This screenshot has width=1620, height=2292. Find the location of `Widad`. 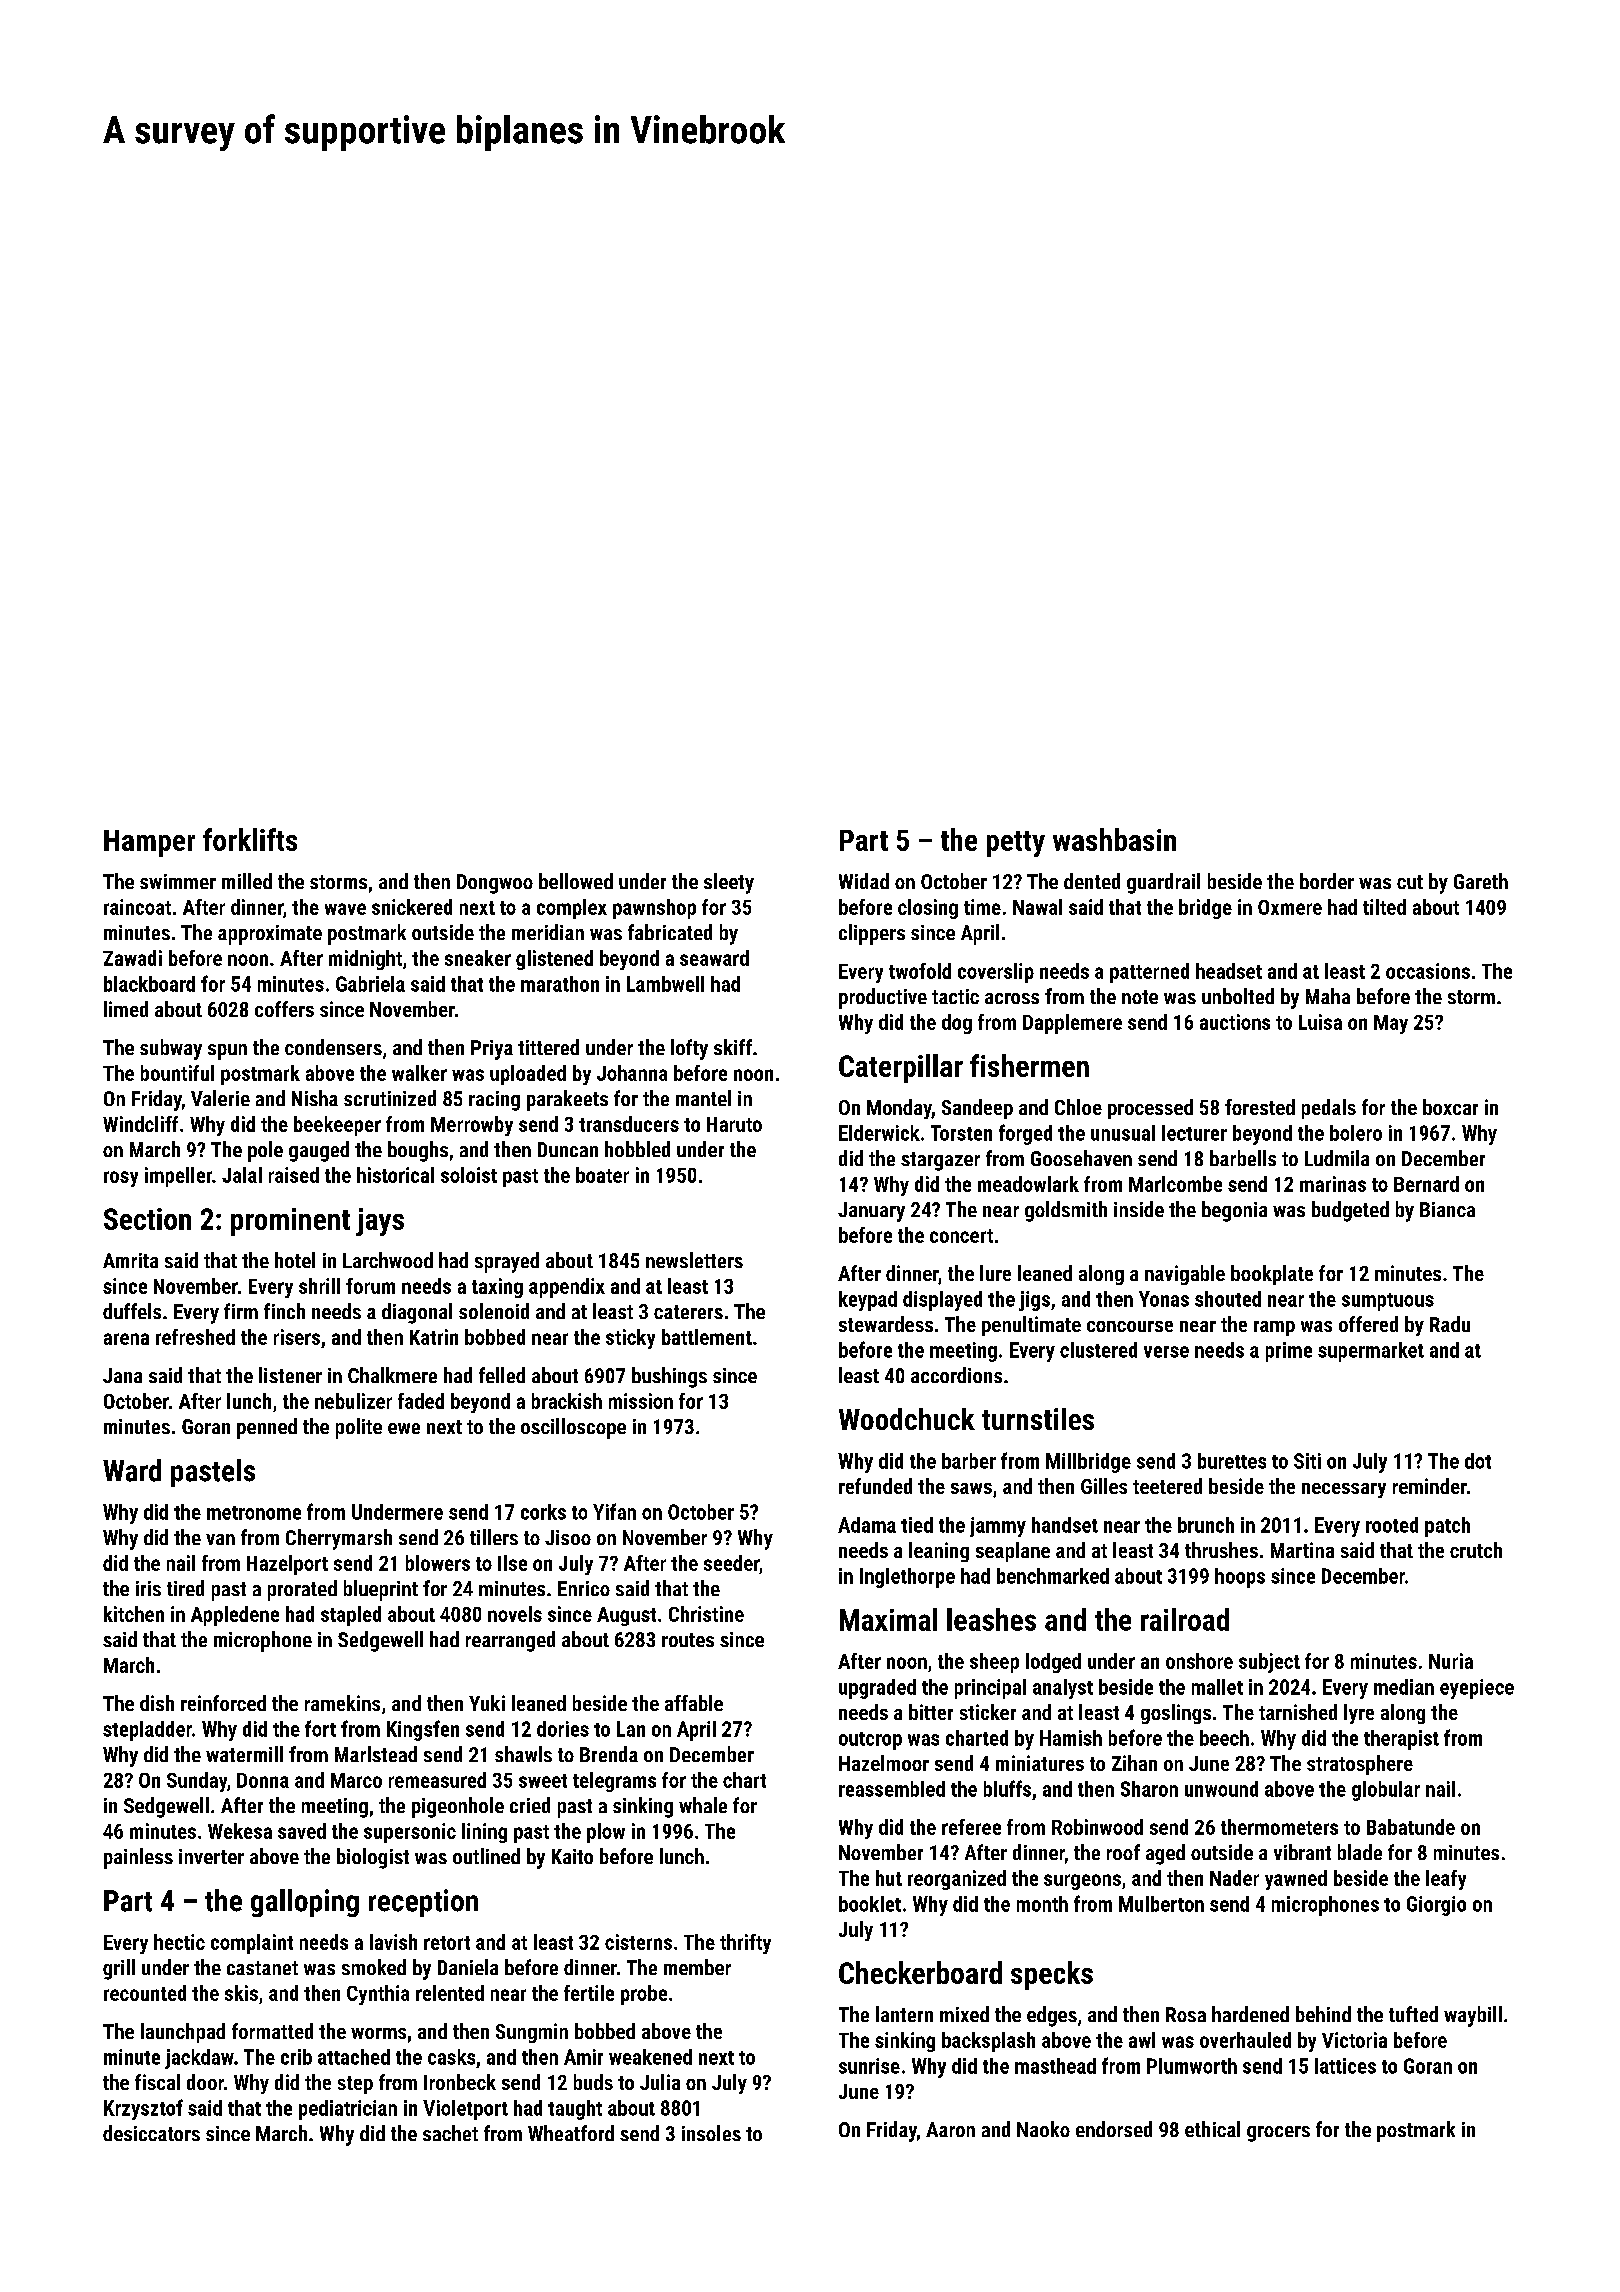

Widad is located at coordinates (864, 881).
